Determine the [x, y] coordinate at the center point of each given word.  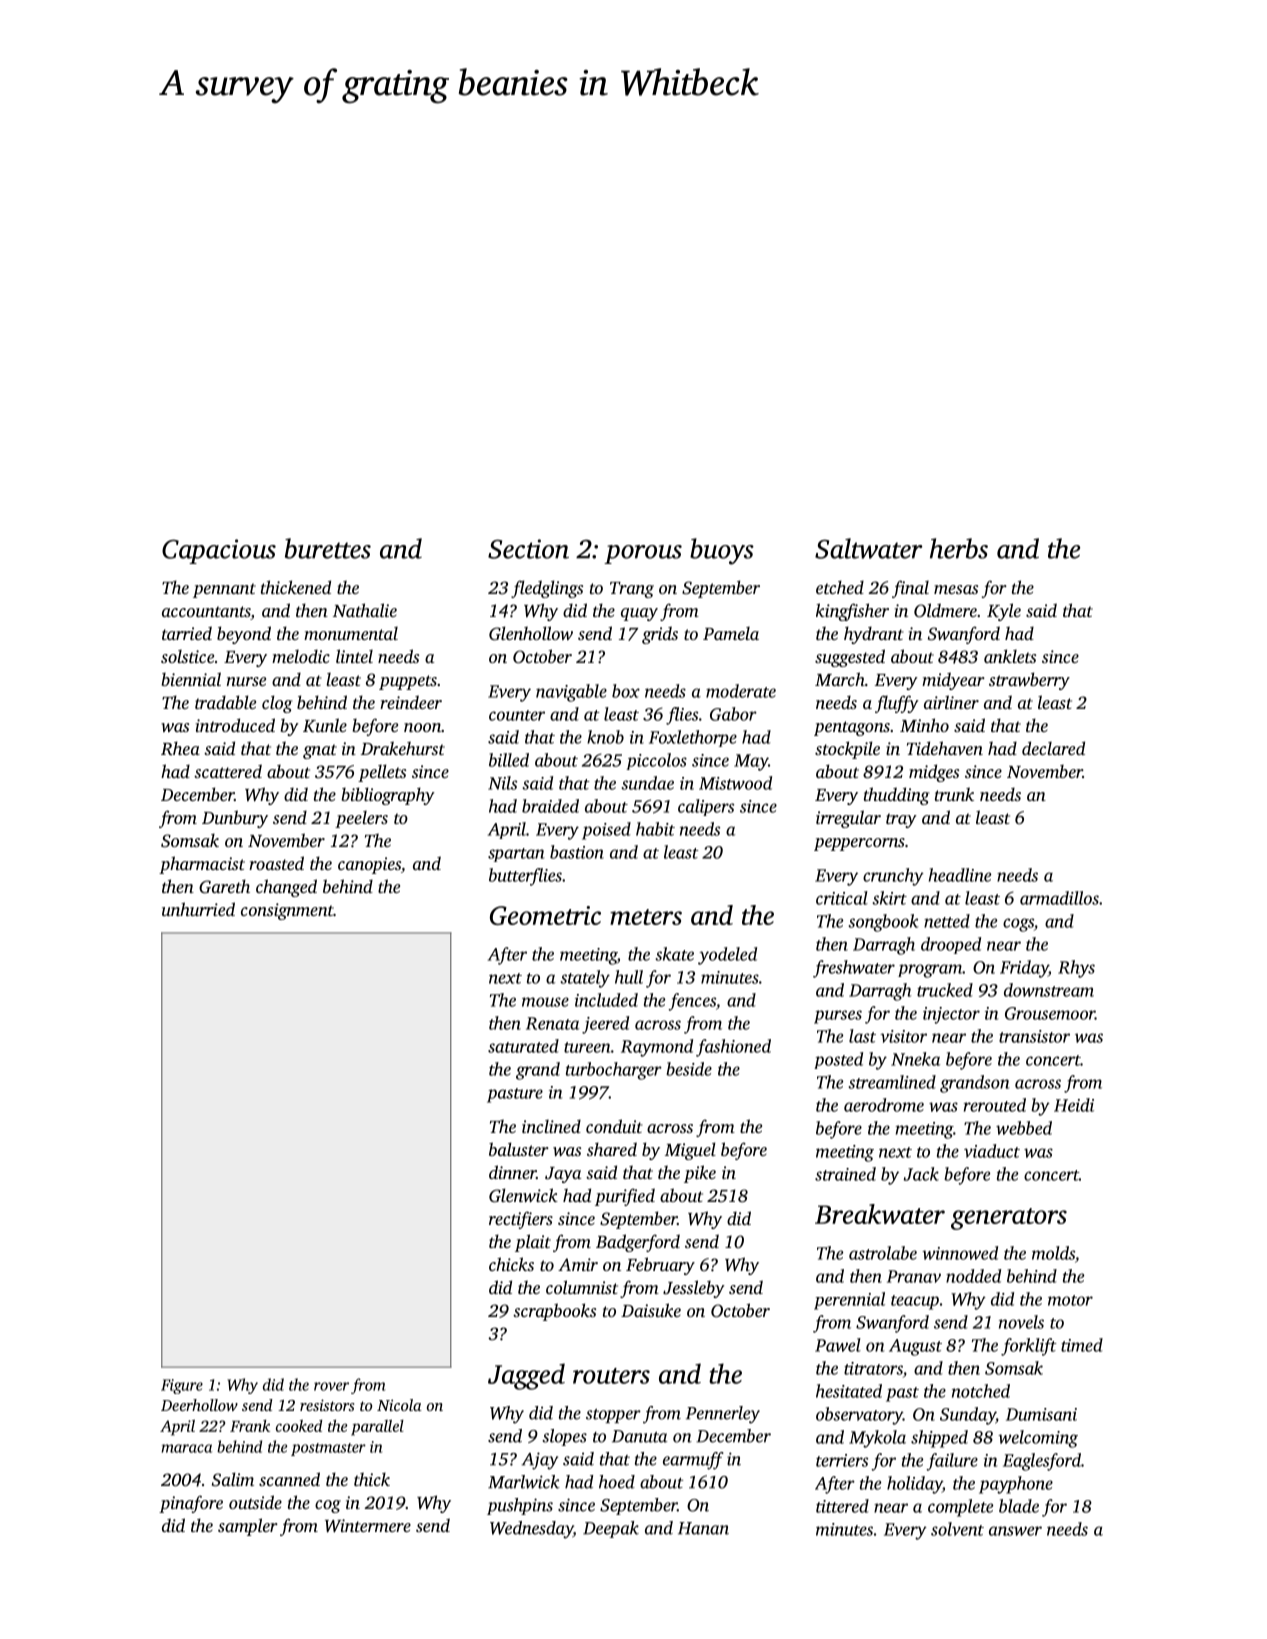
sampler [248, 1527]
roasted [276, 863]
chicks [511, 1264]
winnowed [960, 1253]
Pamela [731, 633]
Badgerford [638, 1243]
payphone [1016, 1485]
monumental [351, 633]
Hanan [703, 1528]
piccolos [656, 761]
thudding [896, 796]
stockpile [847, 750]
